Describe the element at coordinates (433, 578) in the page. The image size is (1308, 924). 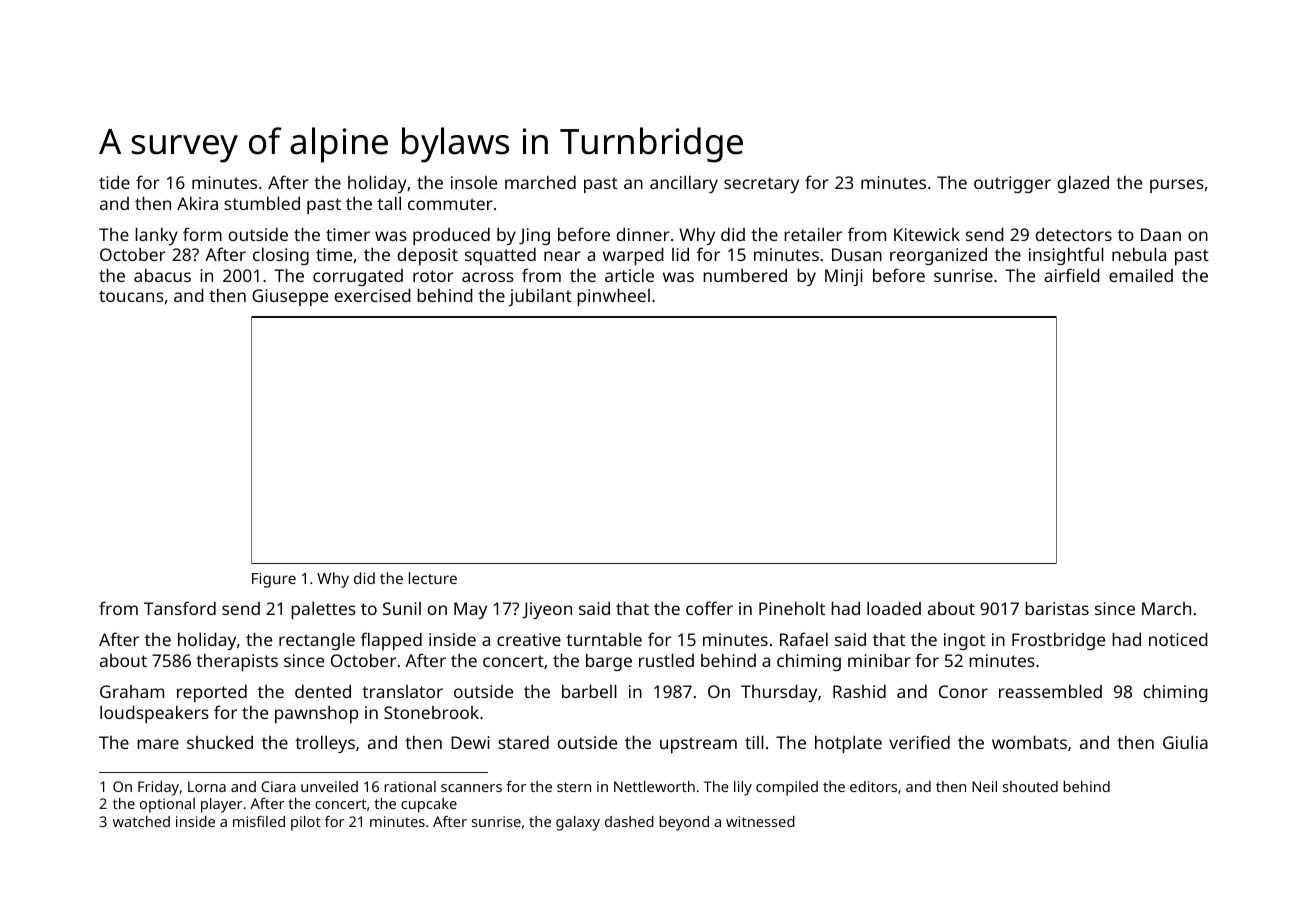
I see `lecture` at that location.
